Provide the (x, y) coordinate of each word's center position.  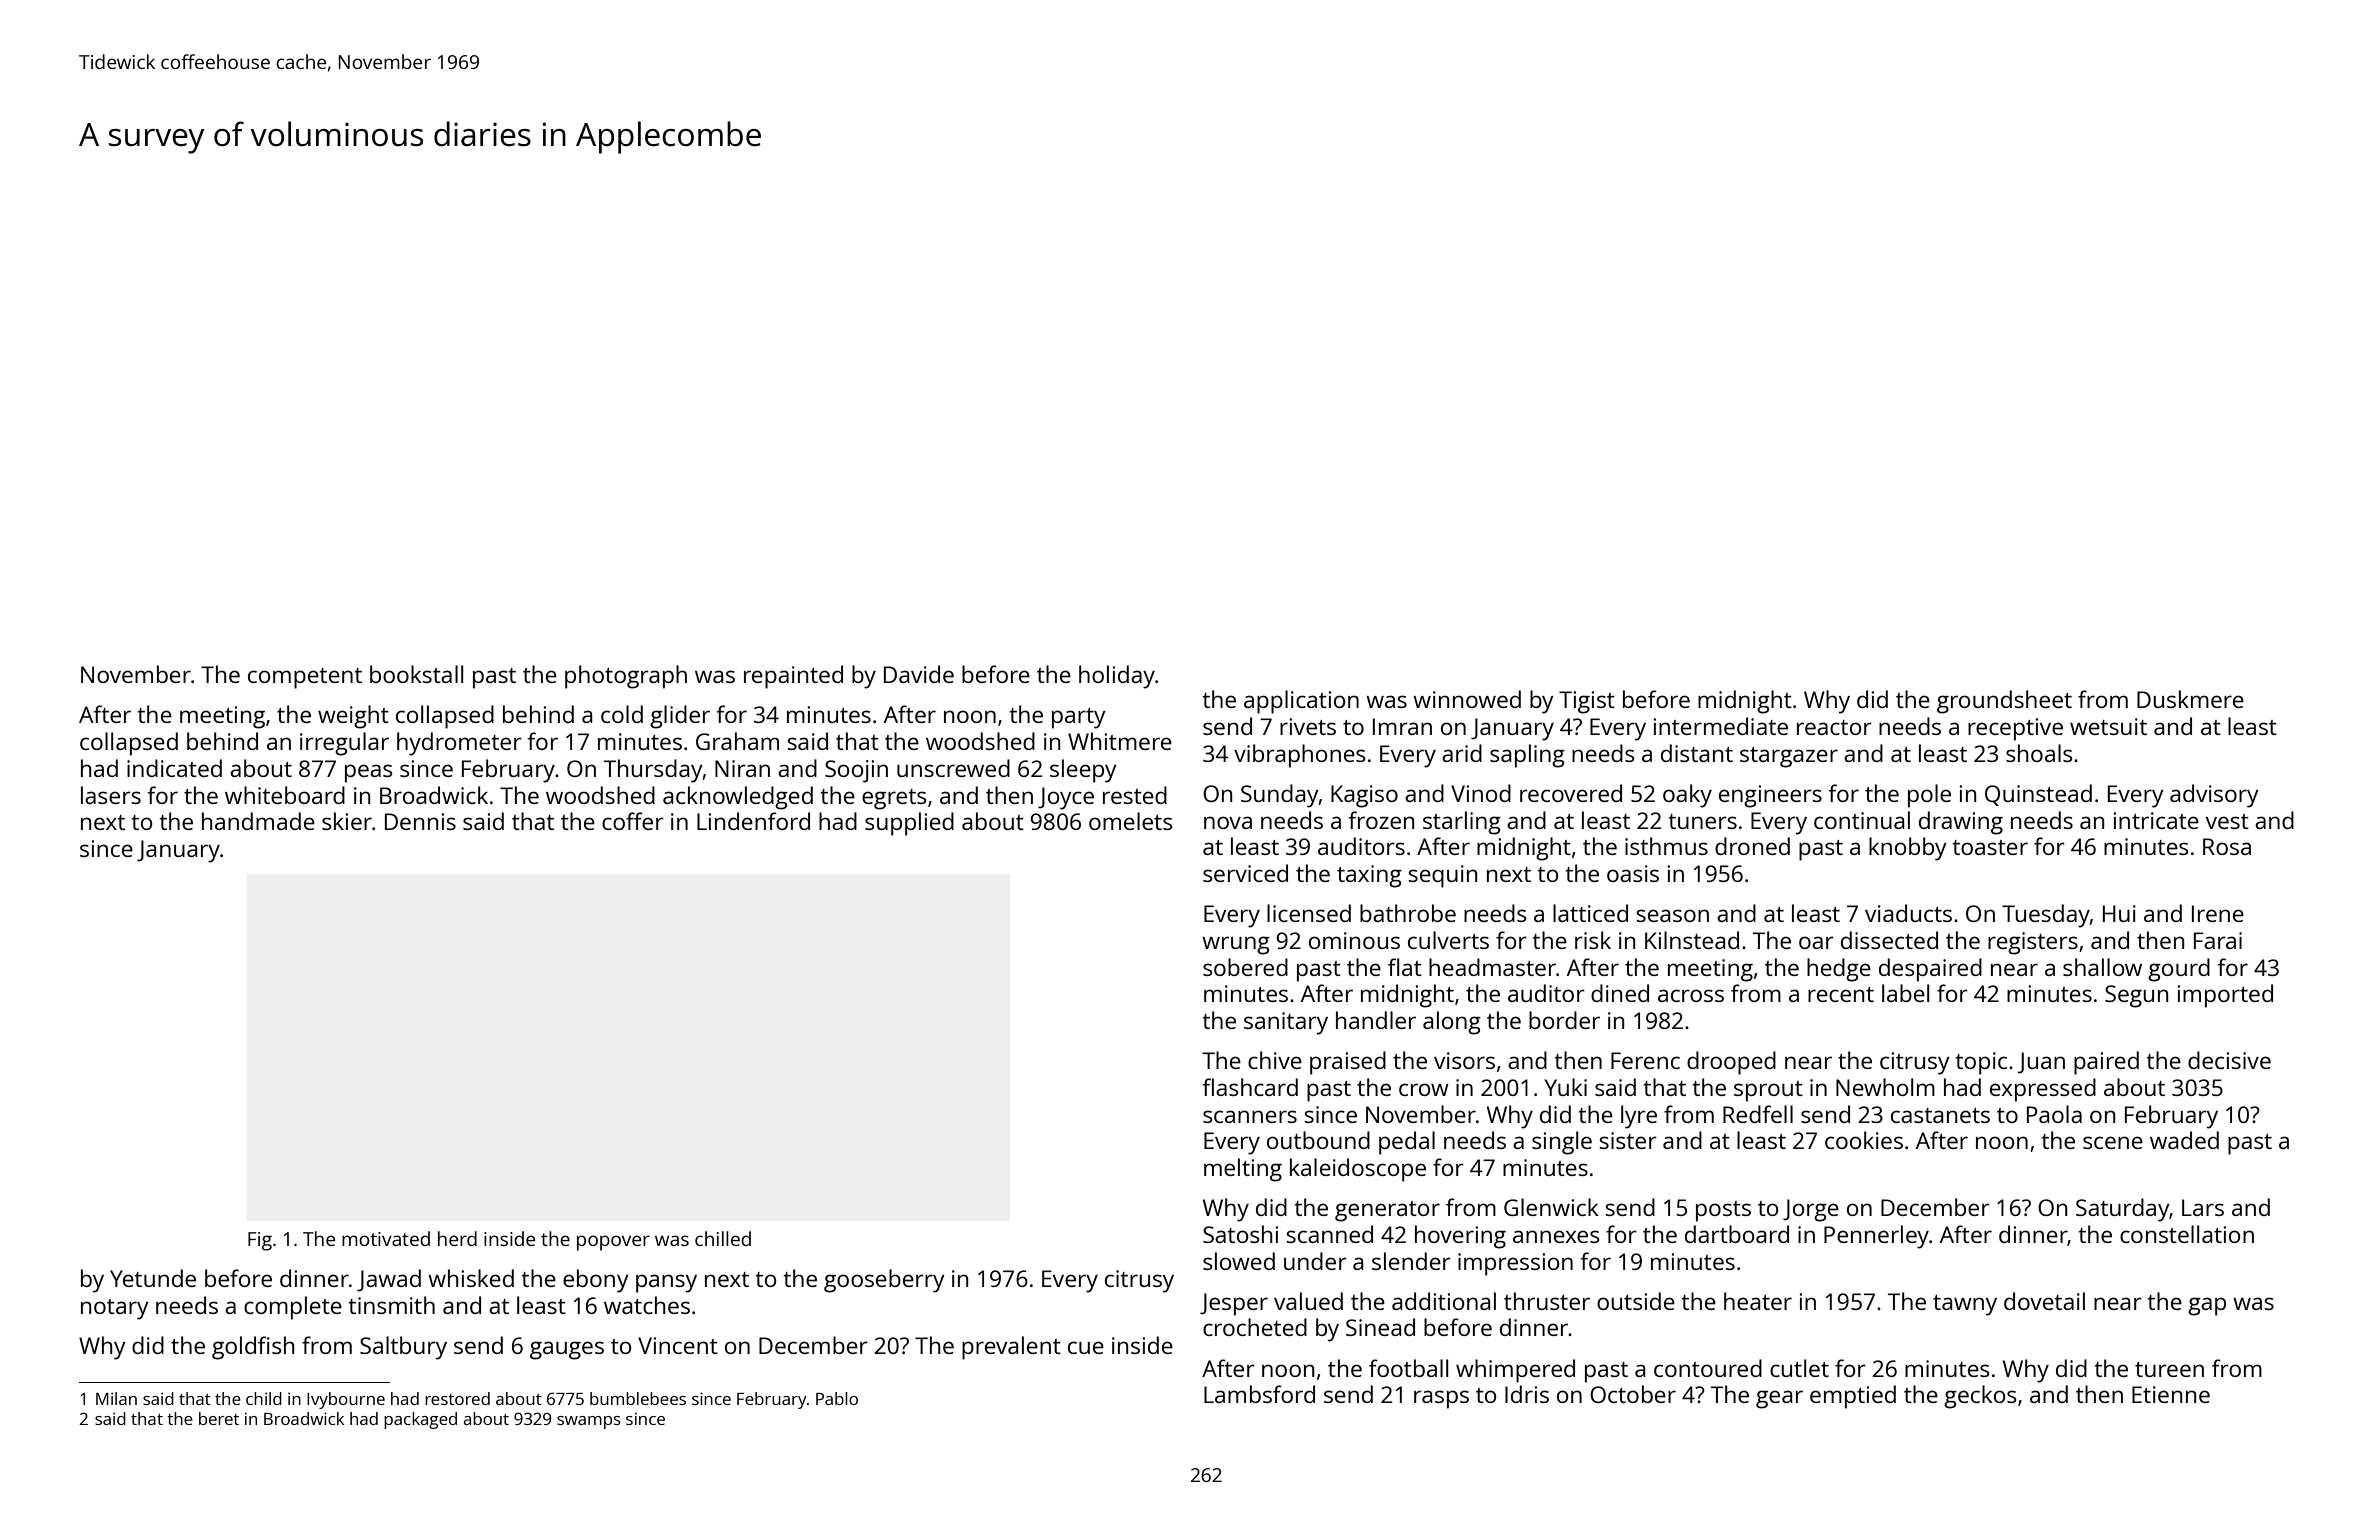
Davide (919, 674)
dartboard (1737, 1234)
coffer (633, 821)
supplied (909, 824)
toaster (1990, 847)
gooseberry (884, 1281)
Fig (260, 1241)
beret (219, 1418)
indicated (174, 768)
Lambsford (1259, 1394)
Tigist (1587, 702)
